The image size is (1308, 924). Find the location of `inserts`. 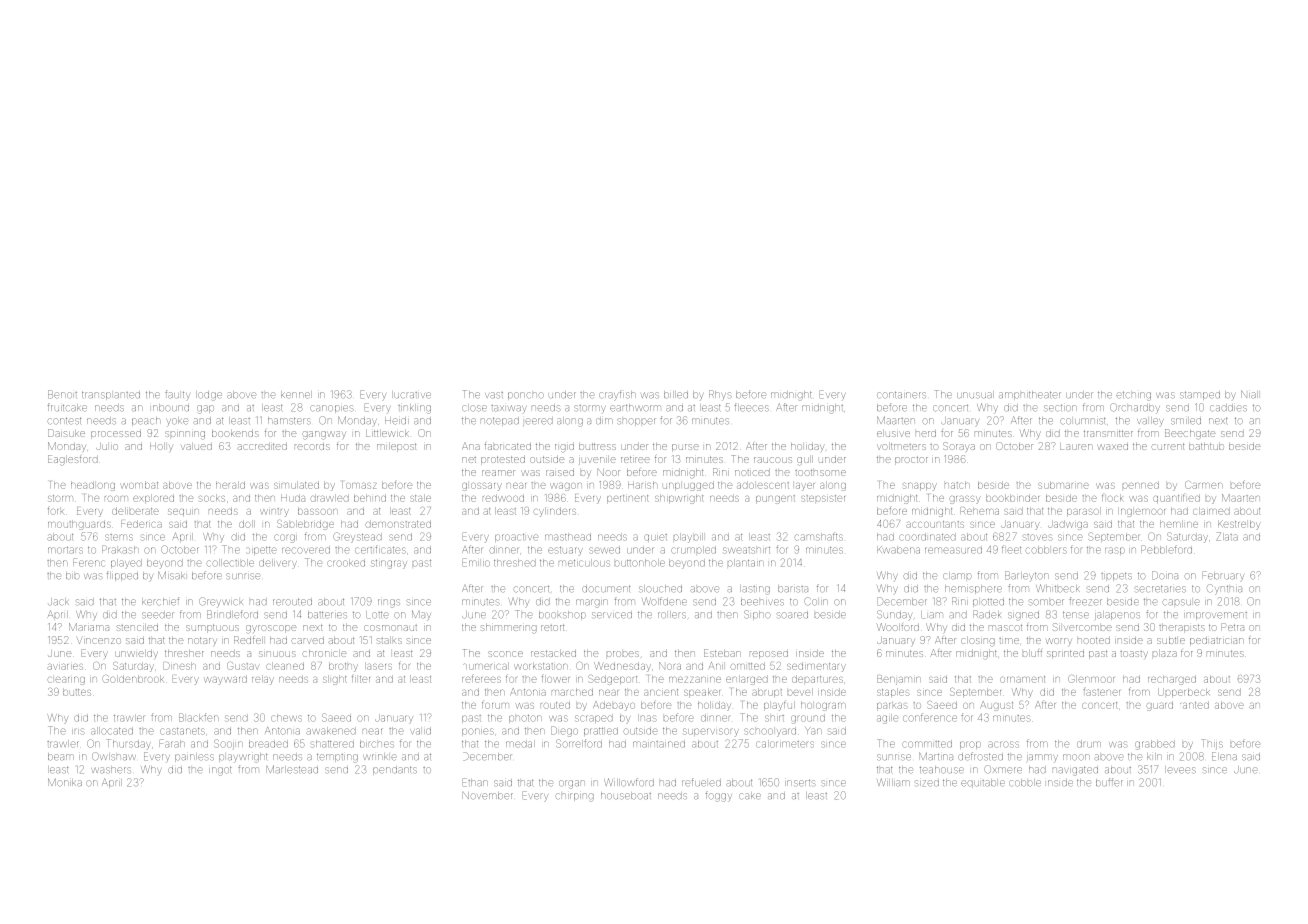

inserts is located at coordinates (800, 782).
